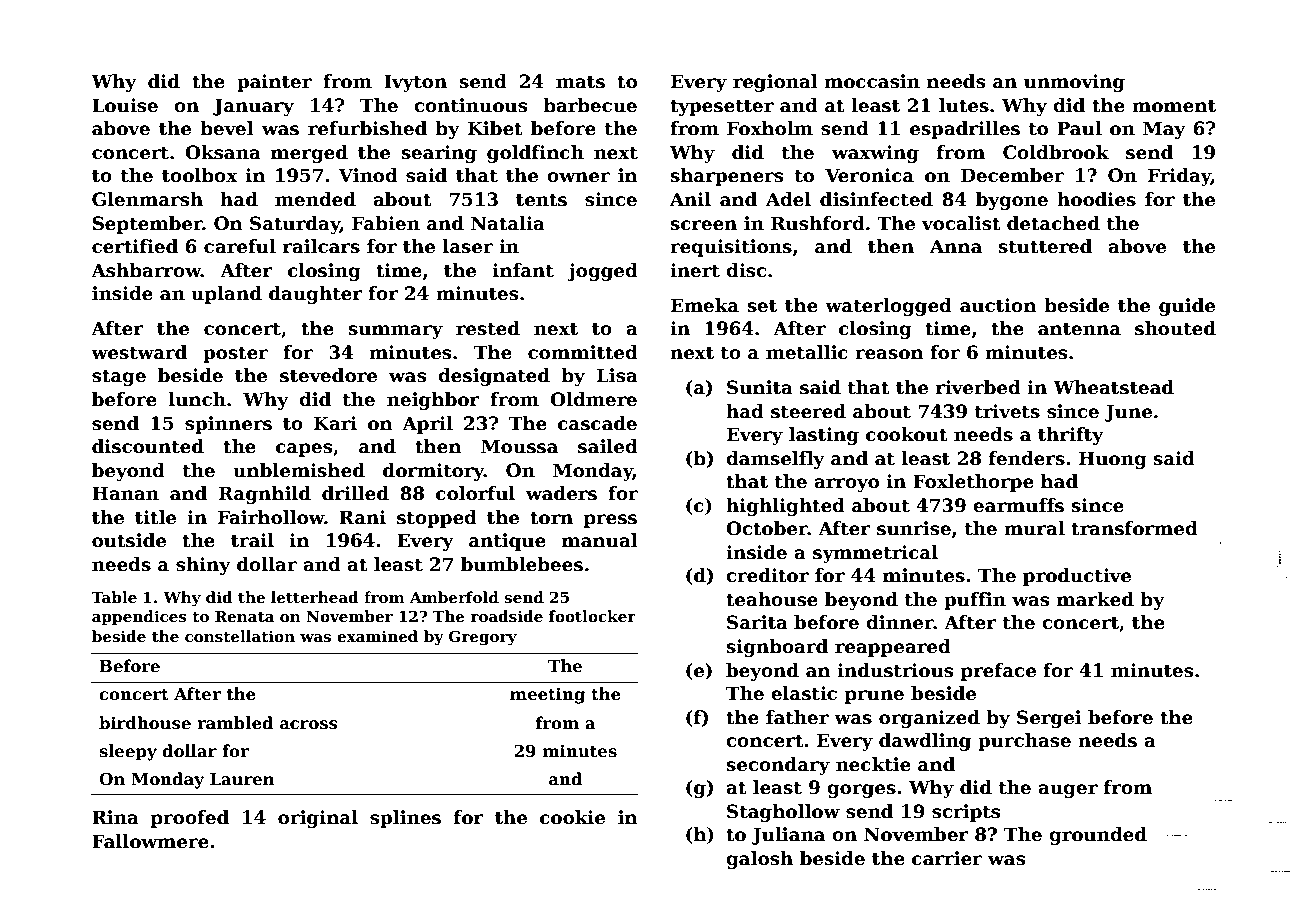 The width and height of the image is (1308, 924). What do you see at coordinates (547, 696) in the image?
I see `meeting` at bounding box center [547, 696].
